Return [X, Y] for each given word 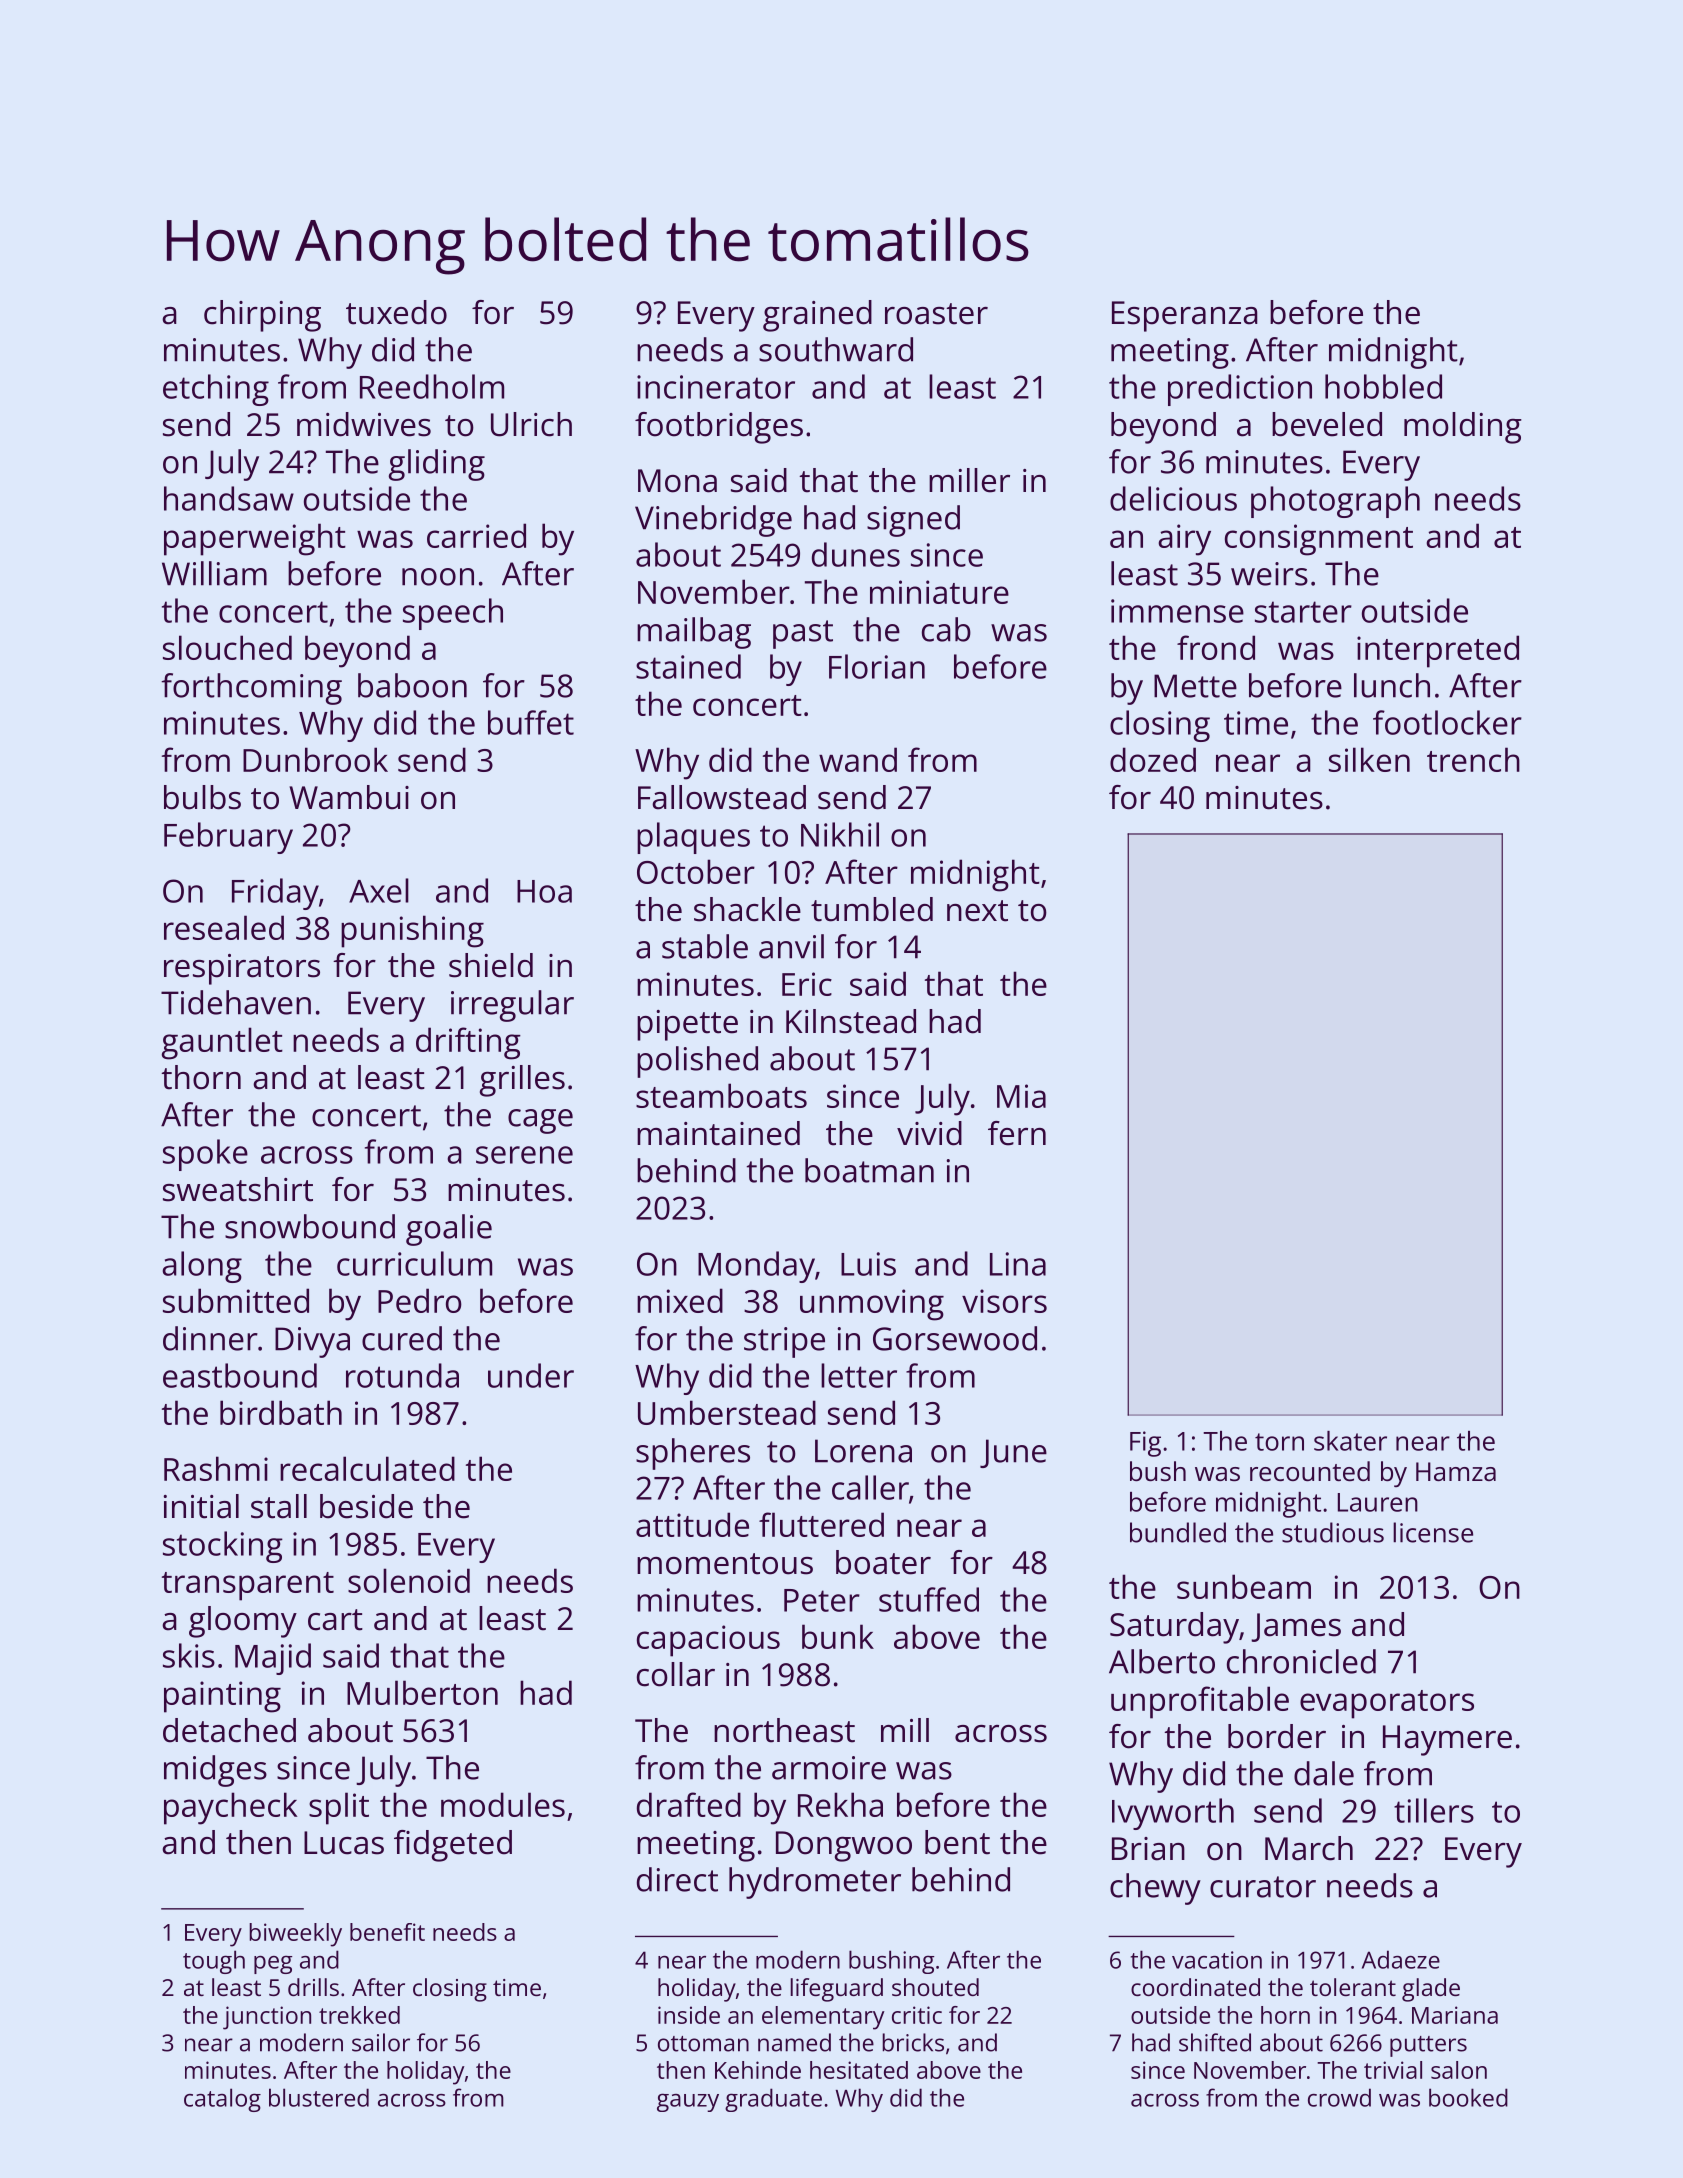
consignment [1319, 540]
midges [215, 1771]
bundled [1178, 1532]
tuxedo [396, 312]
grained [817, 316]
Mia [1021, 1096]
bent [957, 1842]
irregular [512, 1006]
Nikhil [840, 834]
